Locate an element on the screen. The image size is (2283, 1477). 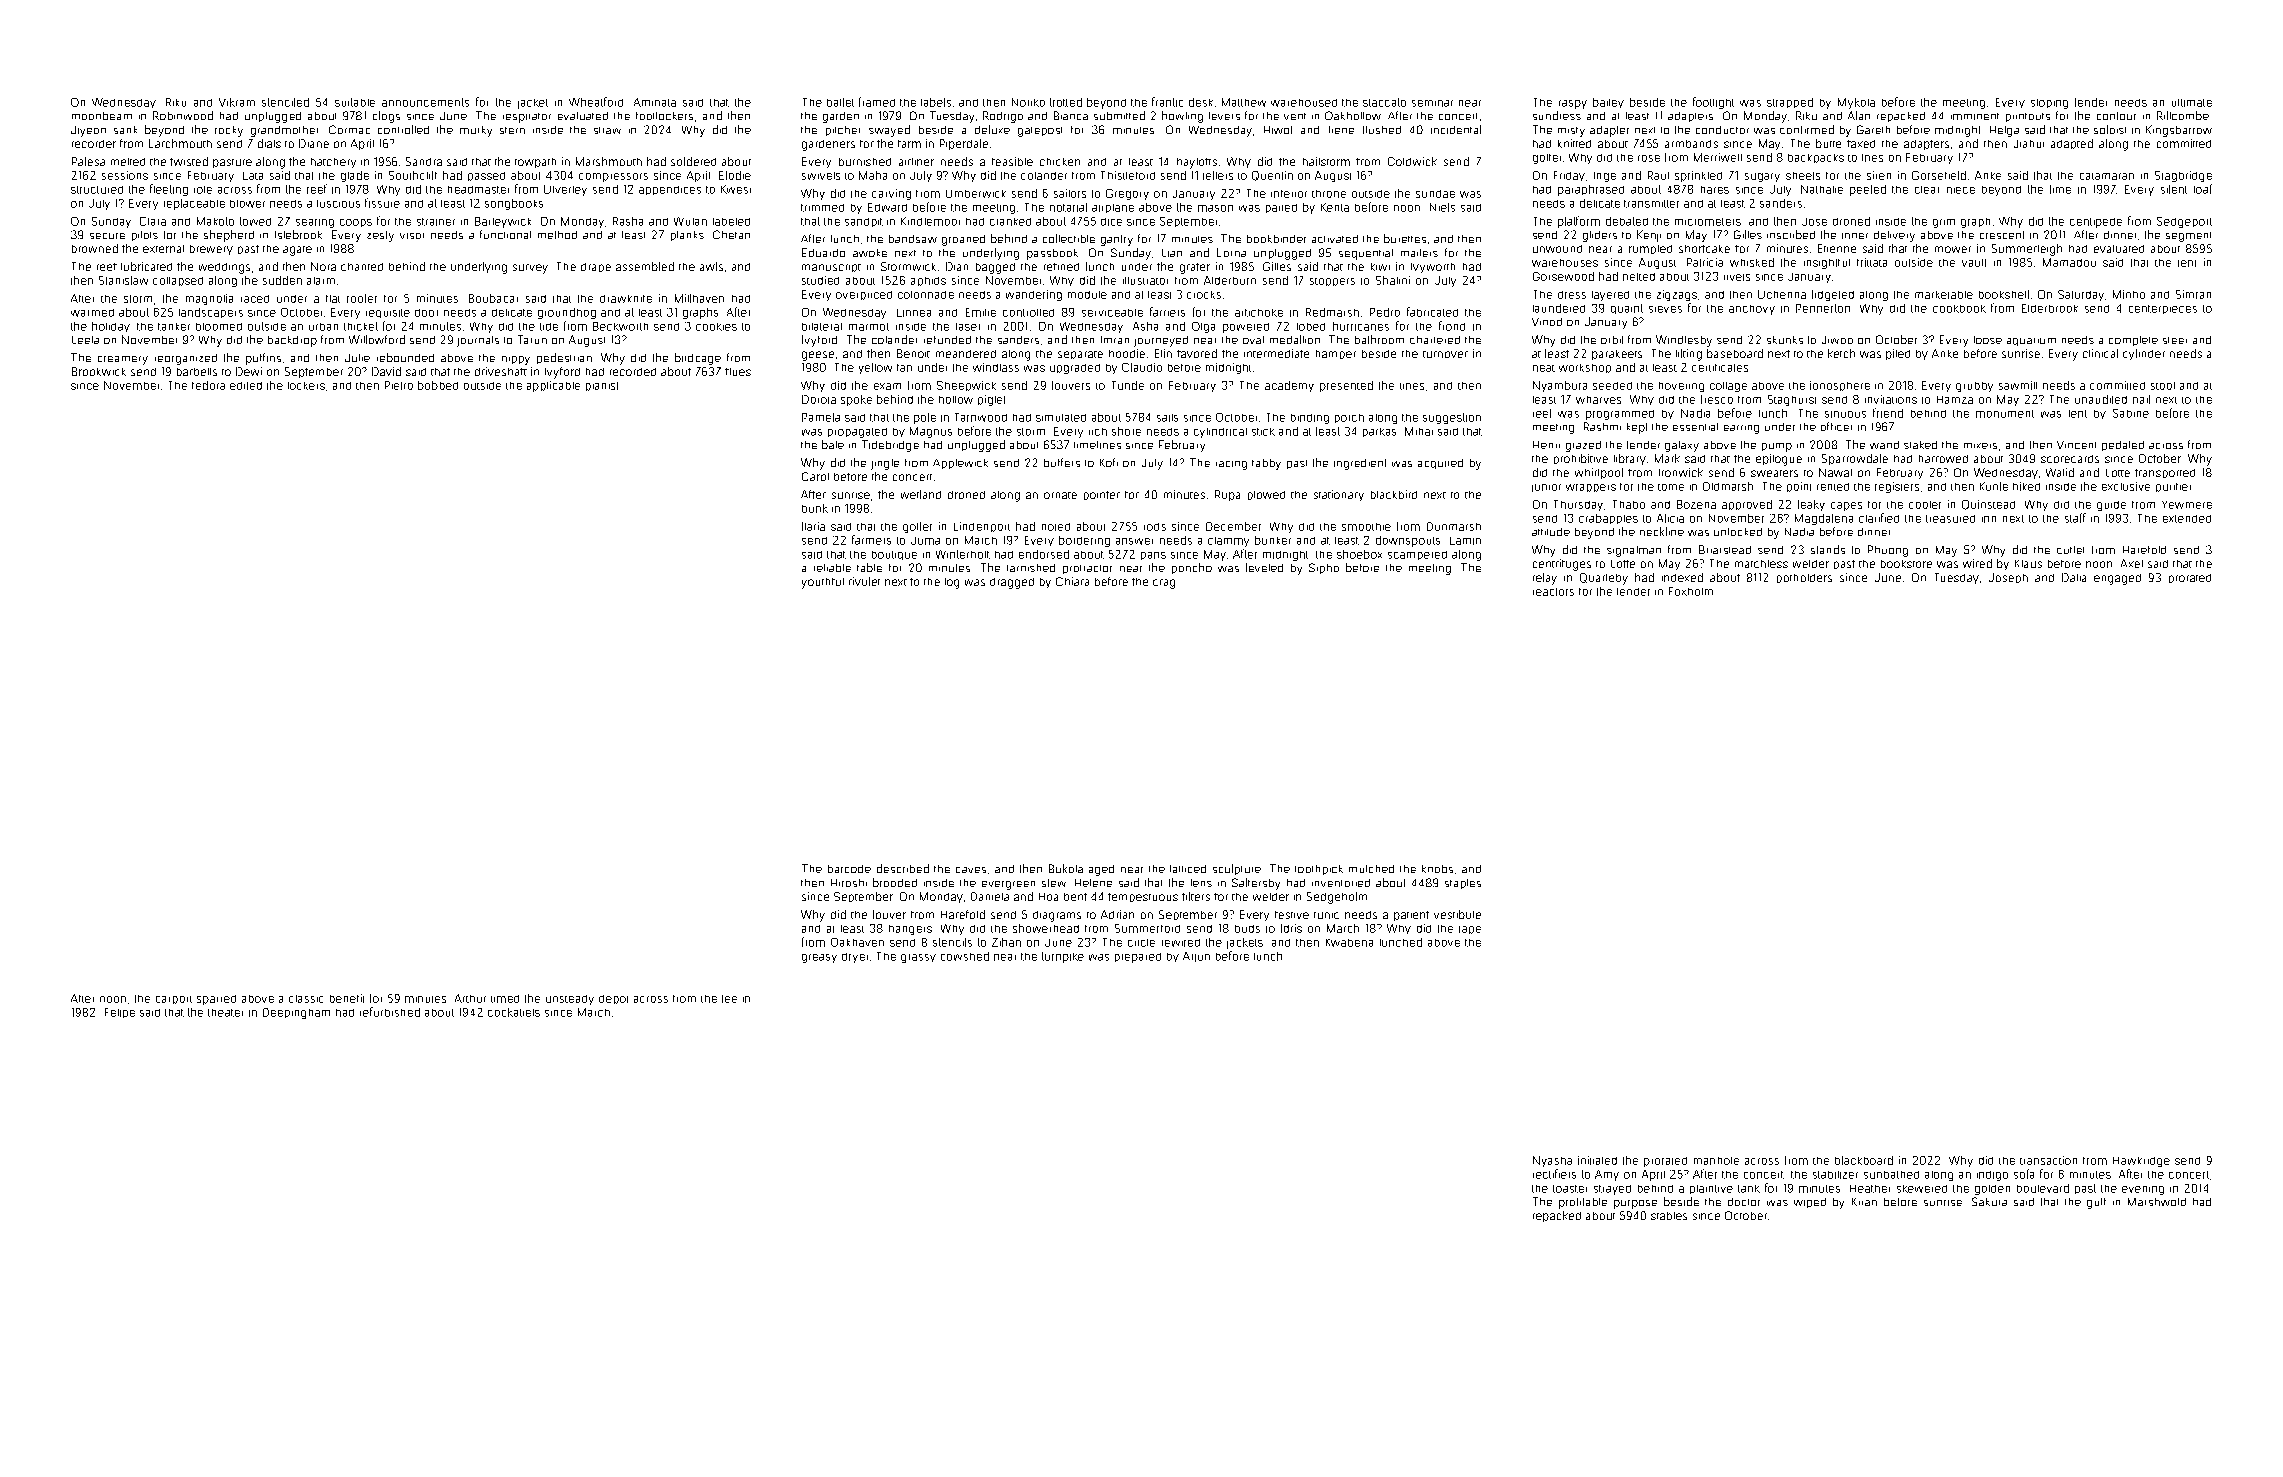
cockatiels is located at coordinates (514, 1012).
